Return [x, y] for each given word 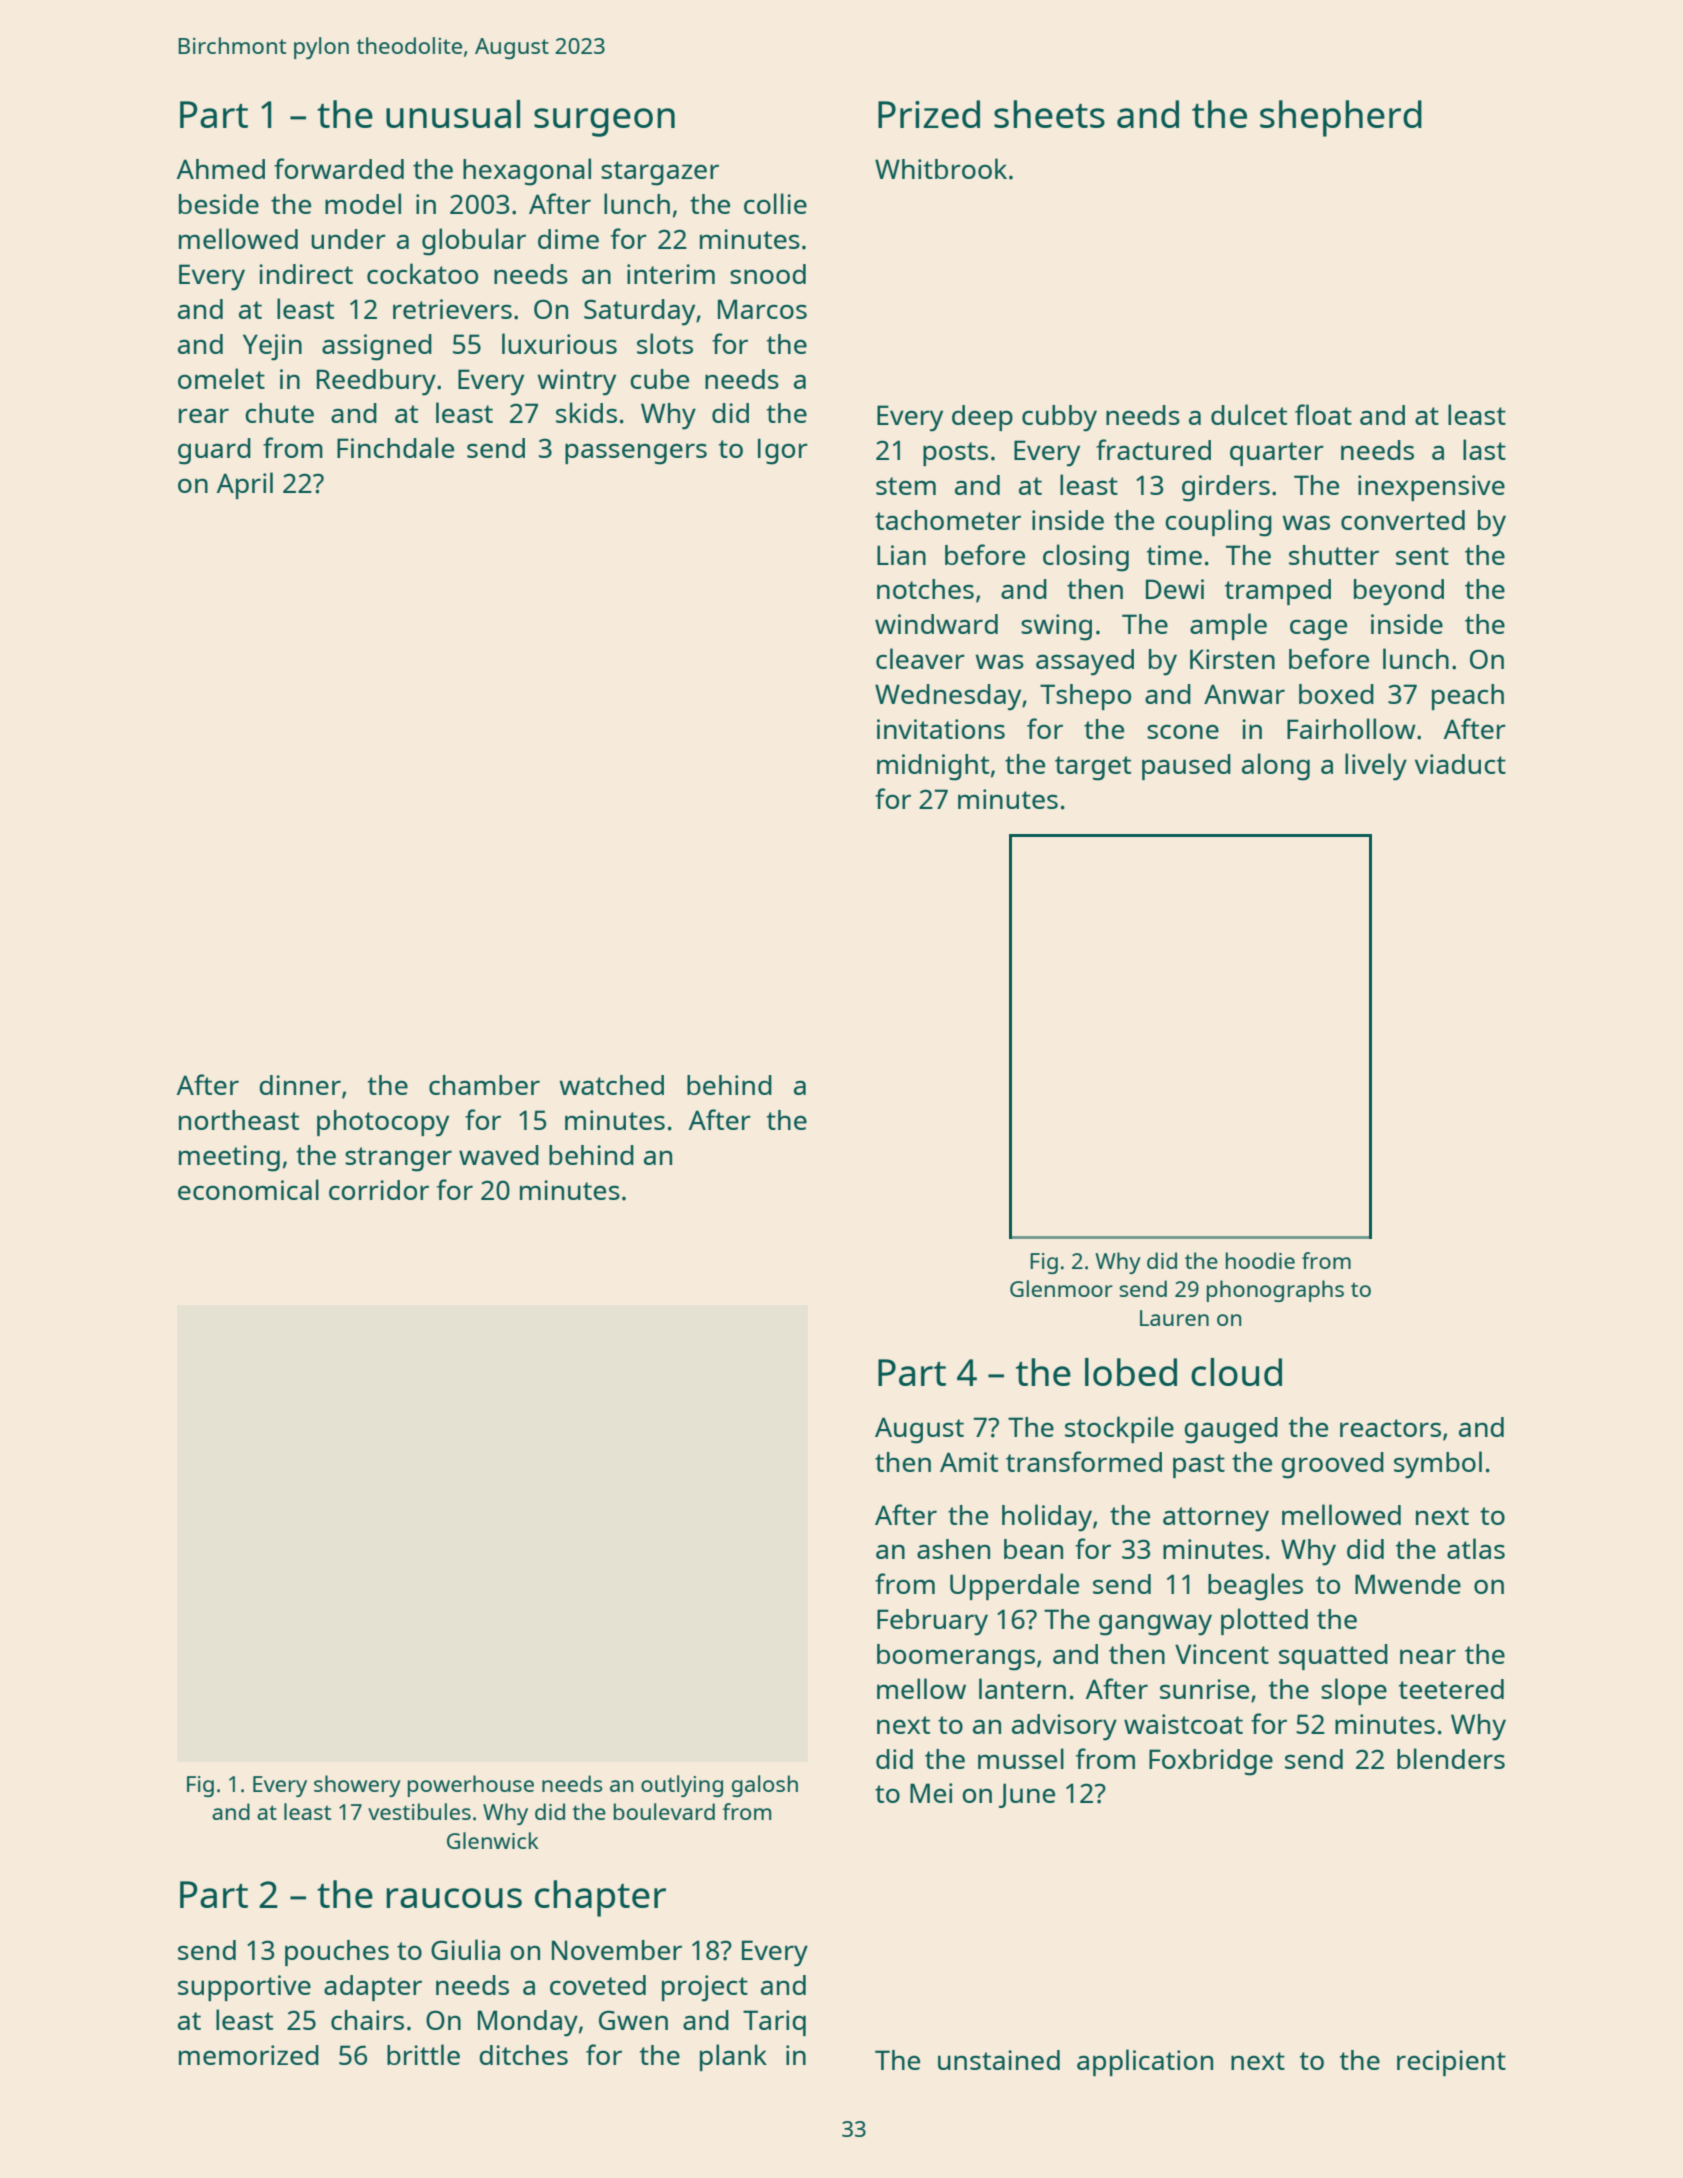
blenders [1451, 1758]
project [705, 1988]
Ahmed [221, 169]
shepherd [1341, 118]
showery [357, 1786]
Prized [929, 114]
